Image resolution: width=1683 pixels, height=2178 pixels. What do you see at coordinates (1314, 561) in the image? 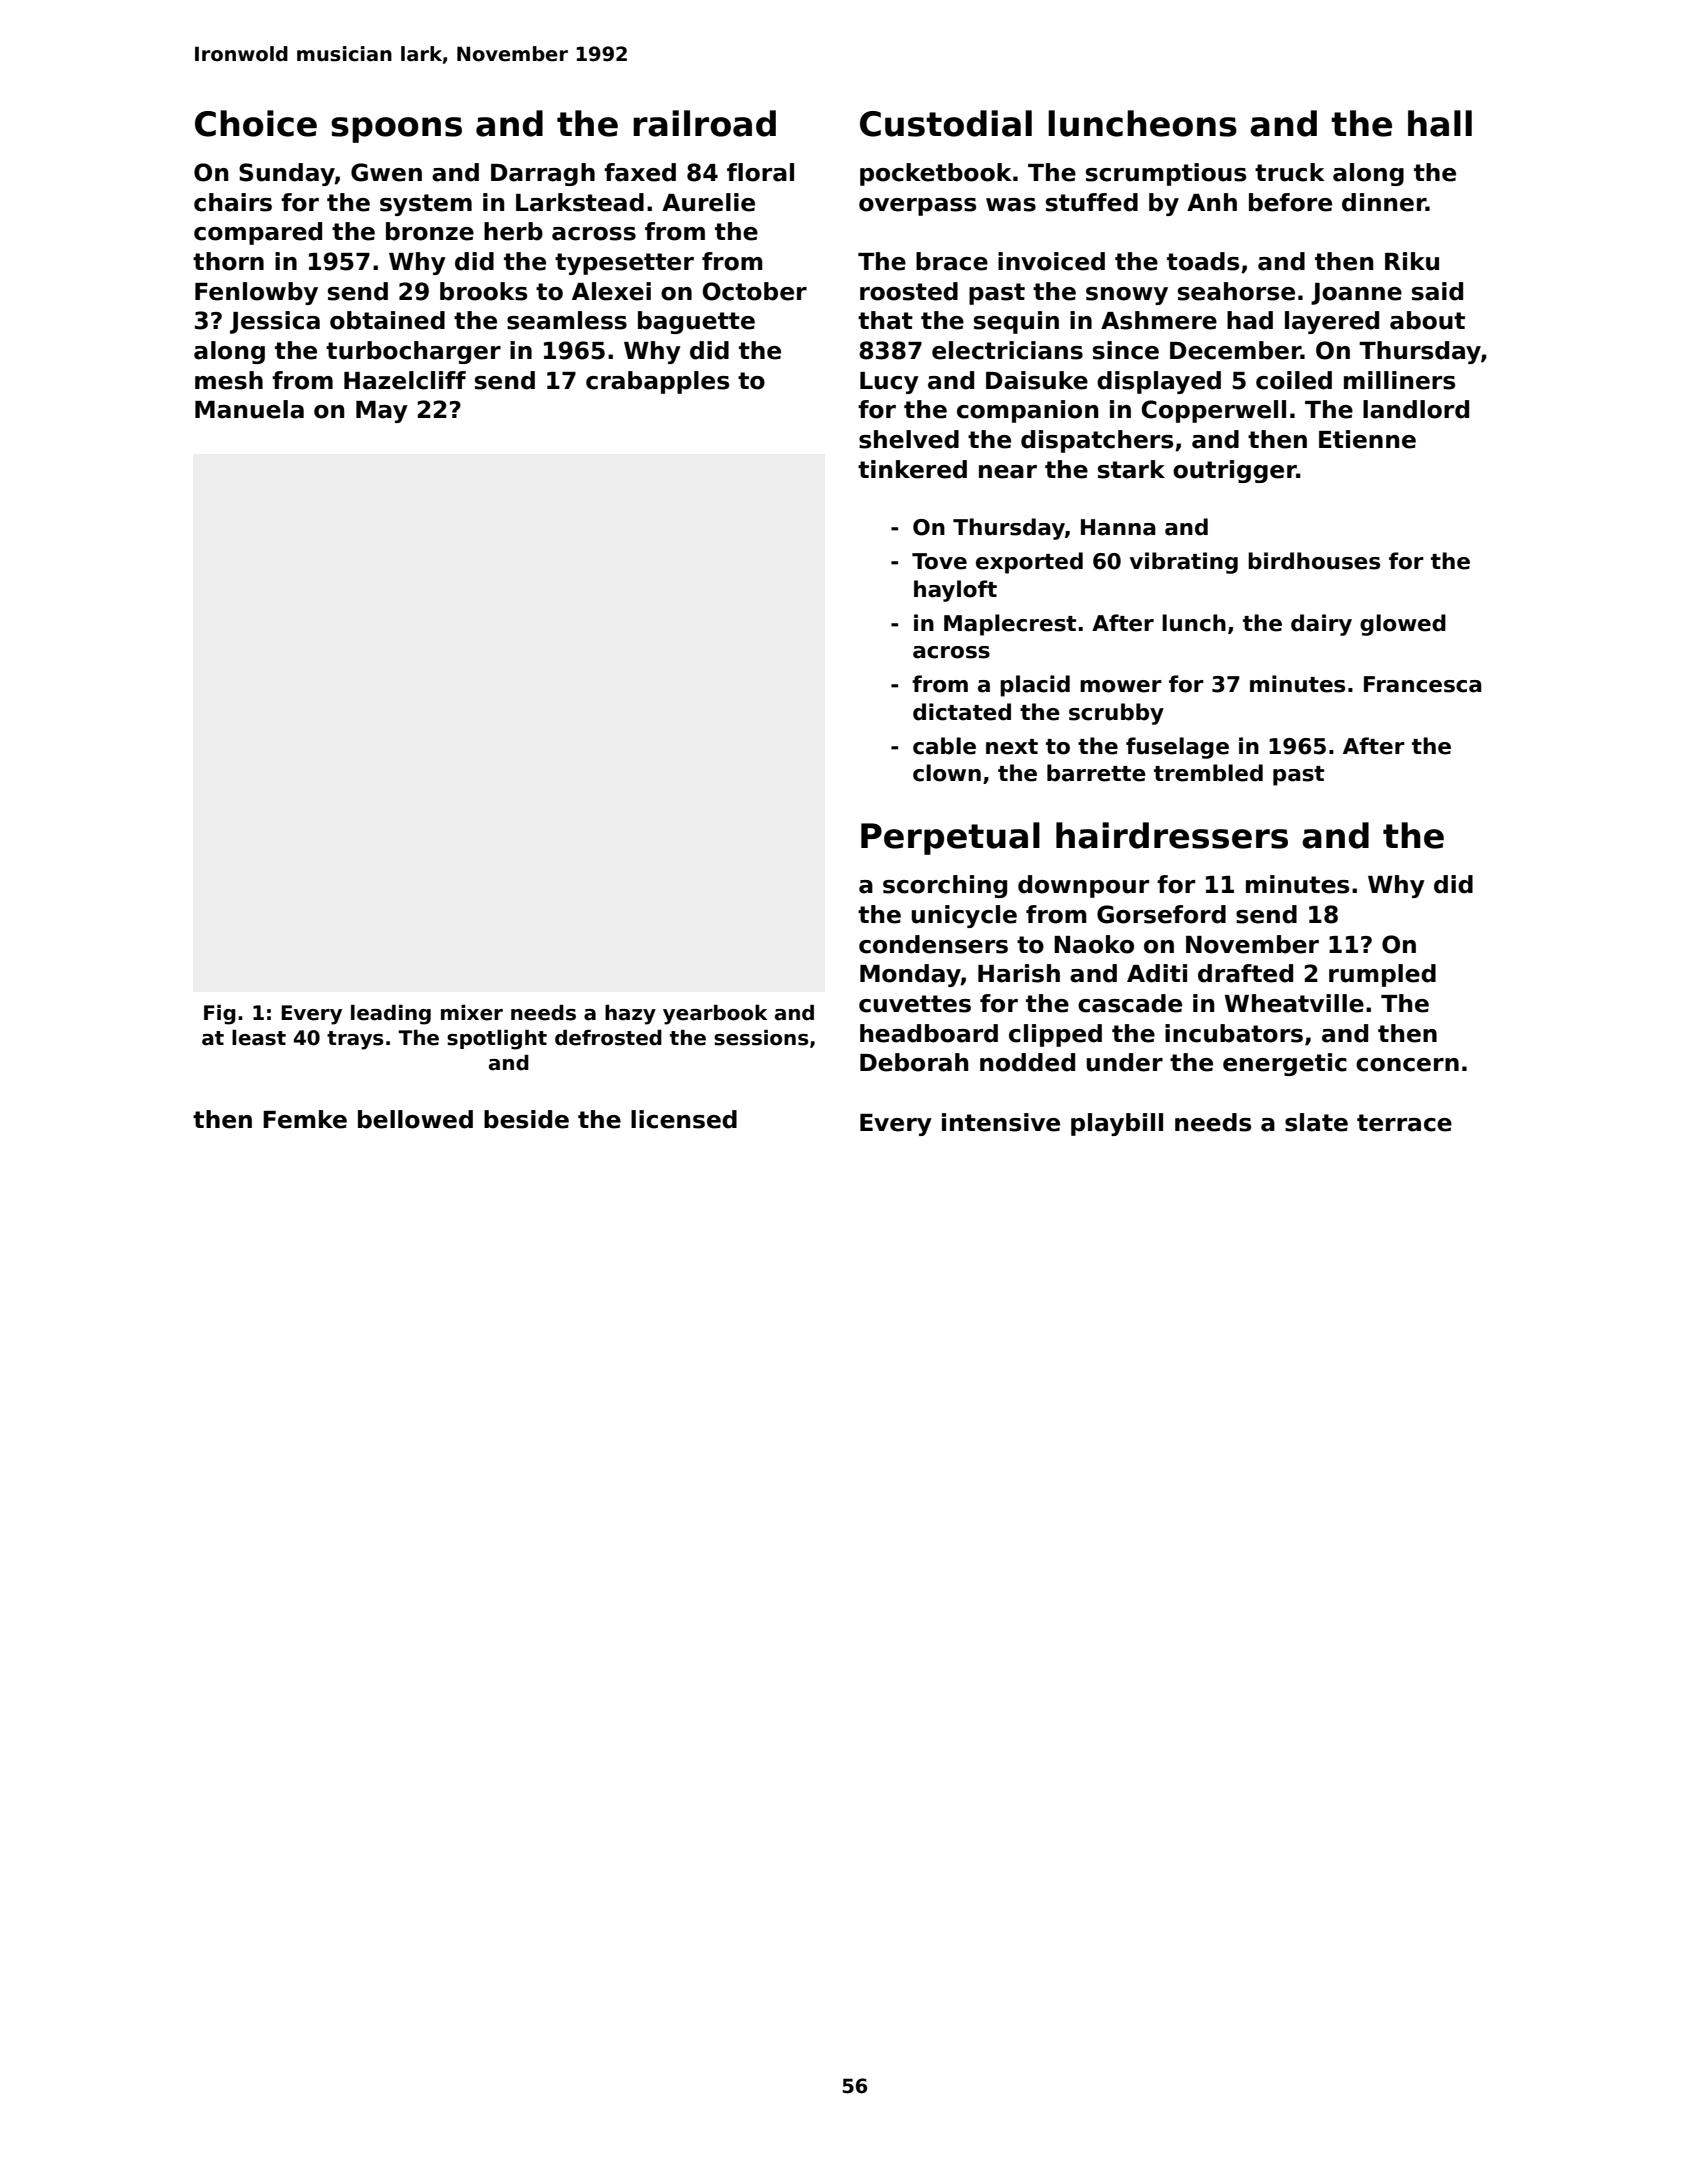
I see `birdhouses` at bounding box center [1314, 561].
